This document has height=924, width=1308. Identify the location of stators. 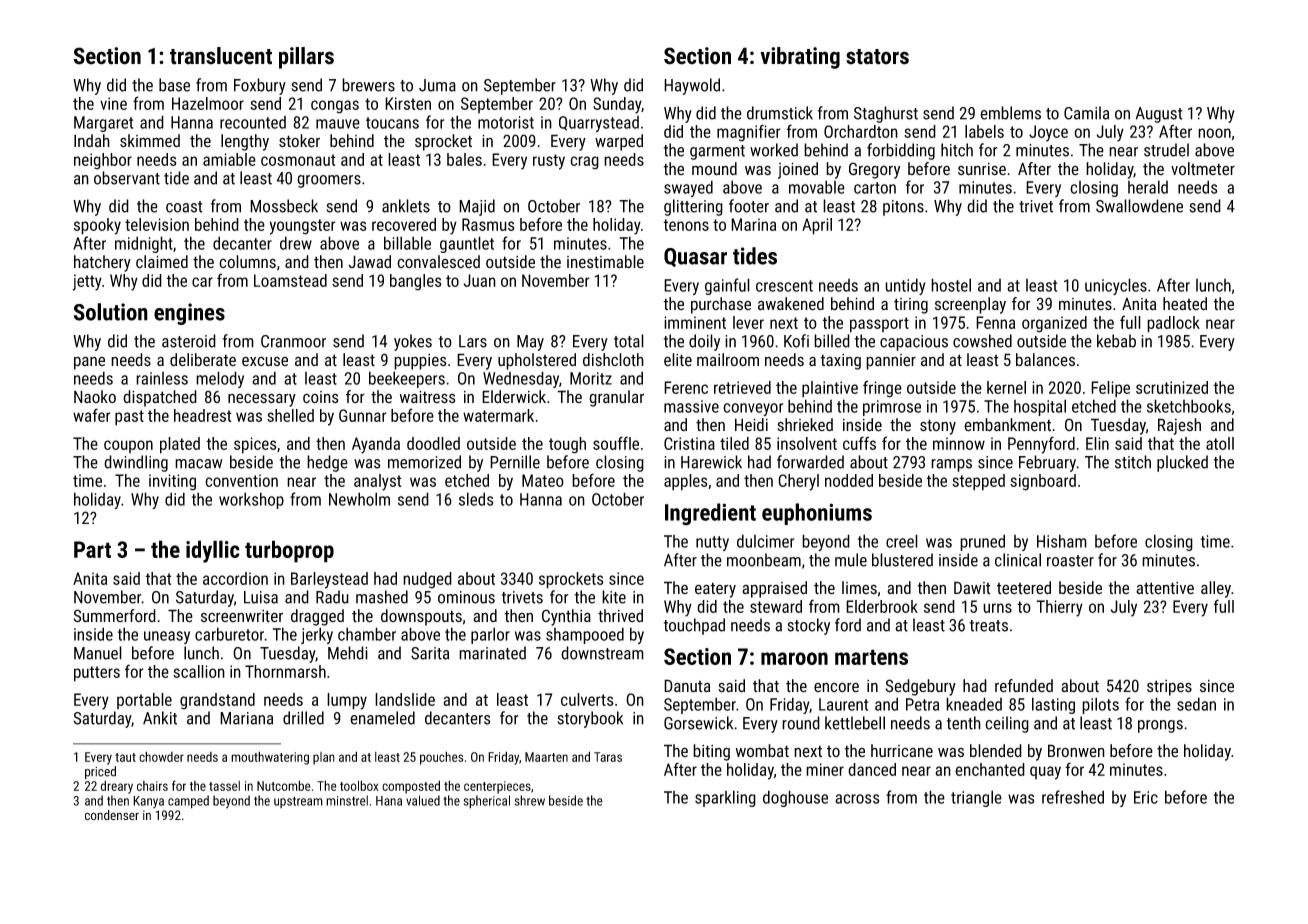
(877, 57).
